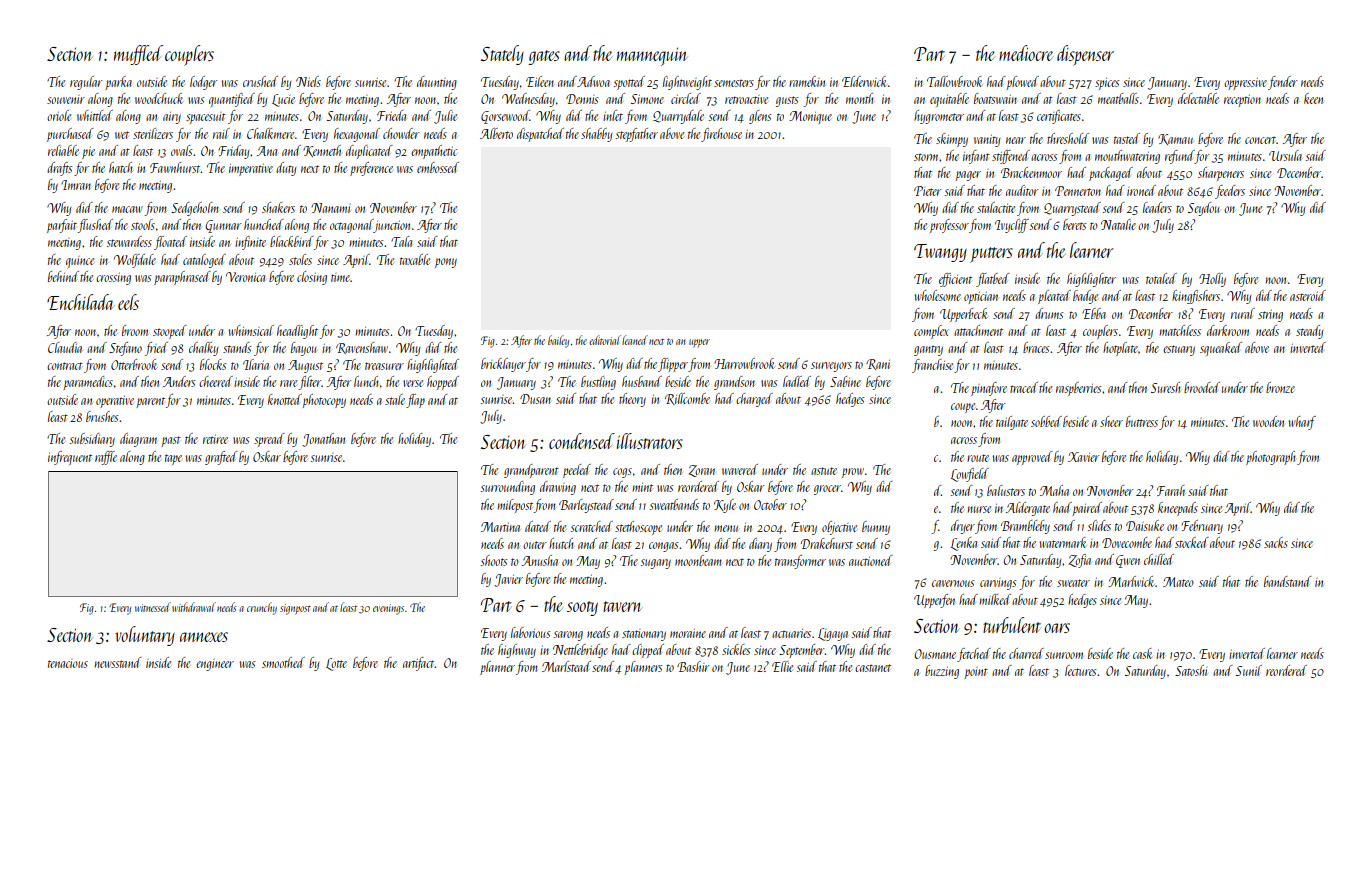 The image size is (1372, 887). What do you see at coordinates (726, 528) in the screenshot?
I see `menu` at bounding box center [726, 528].
